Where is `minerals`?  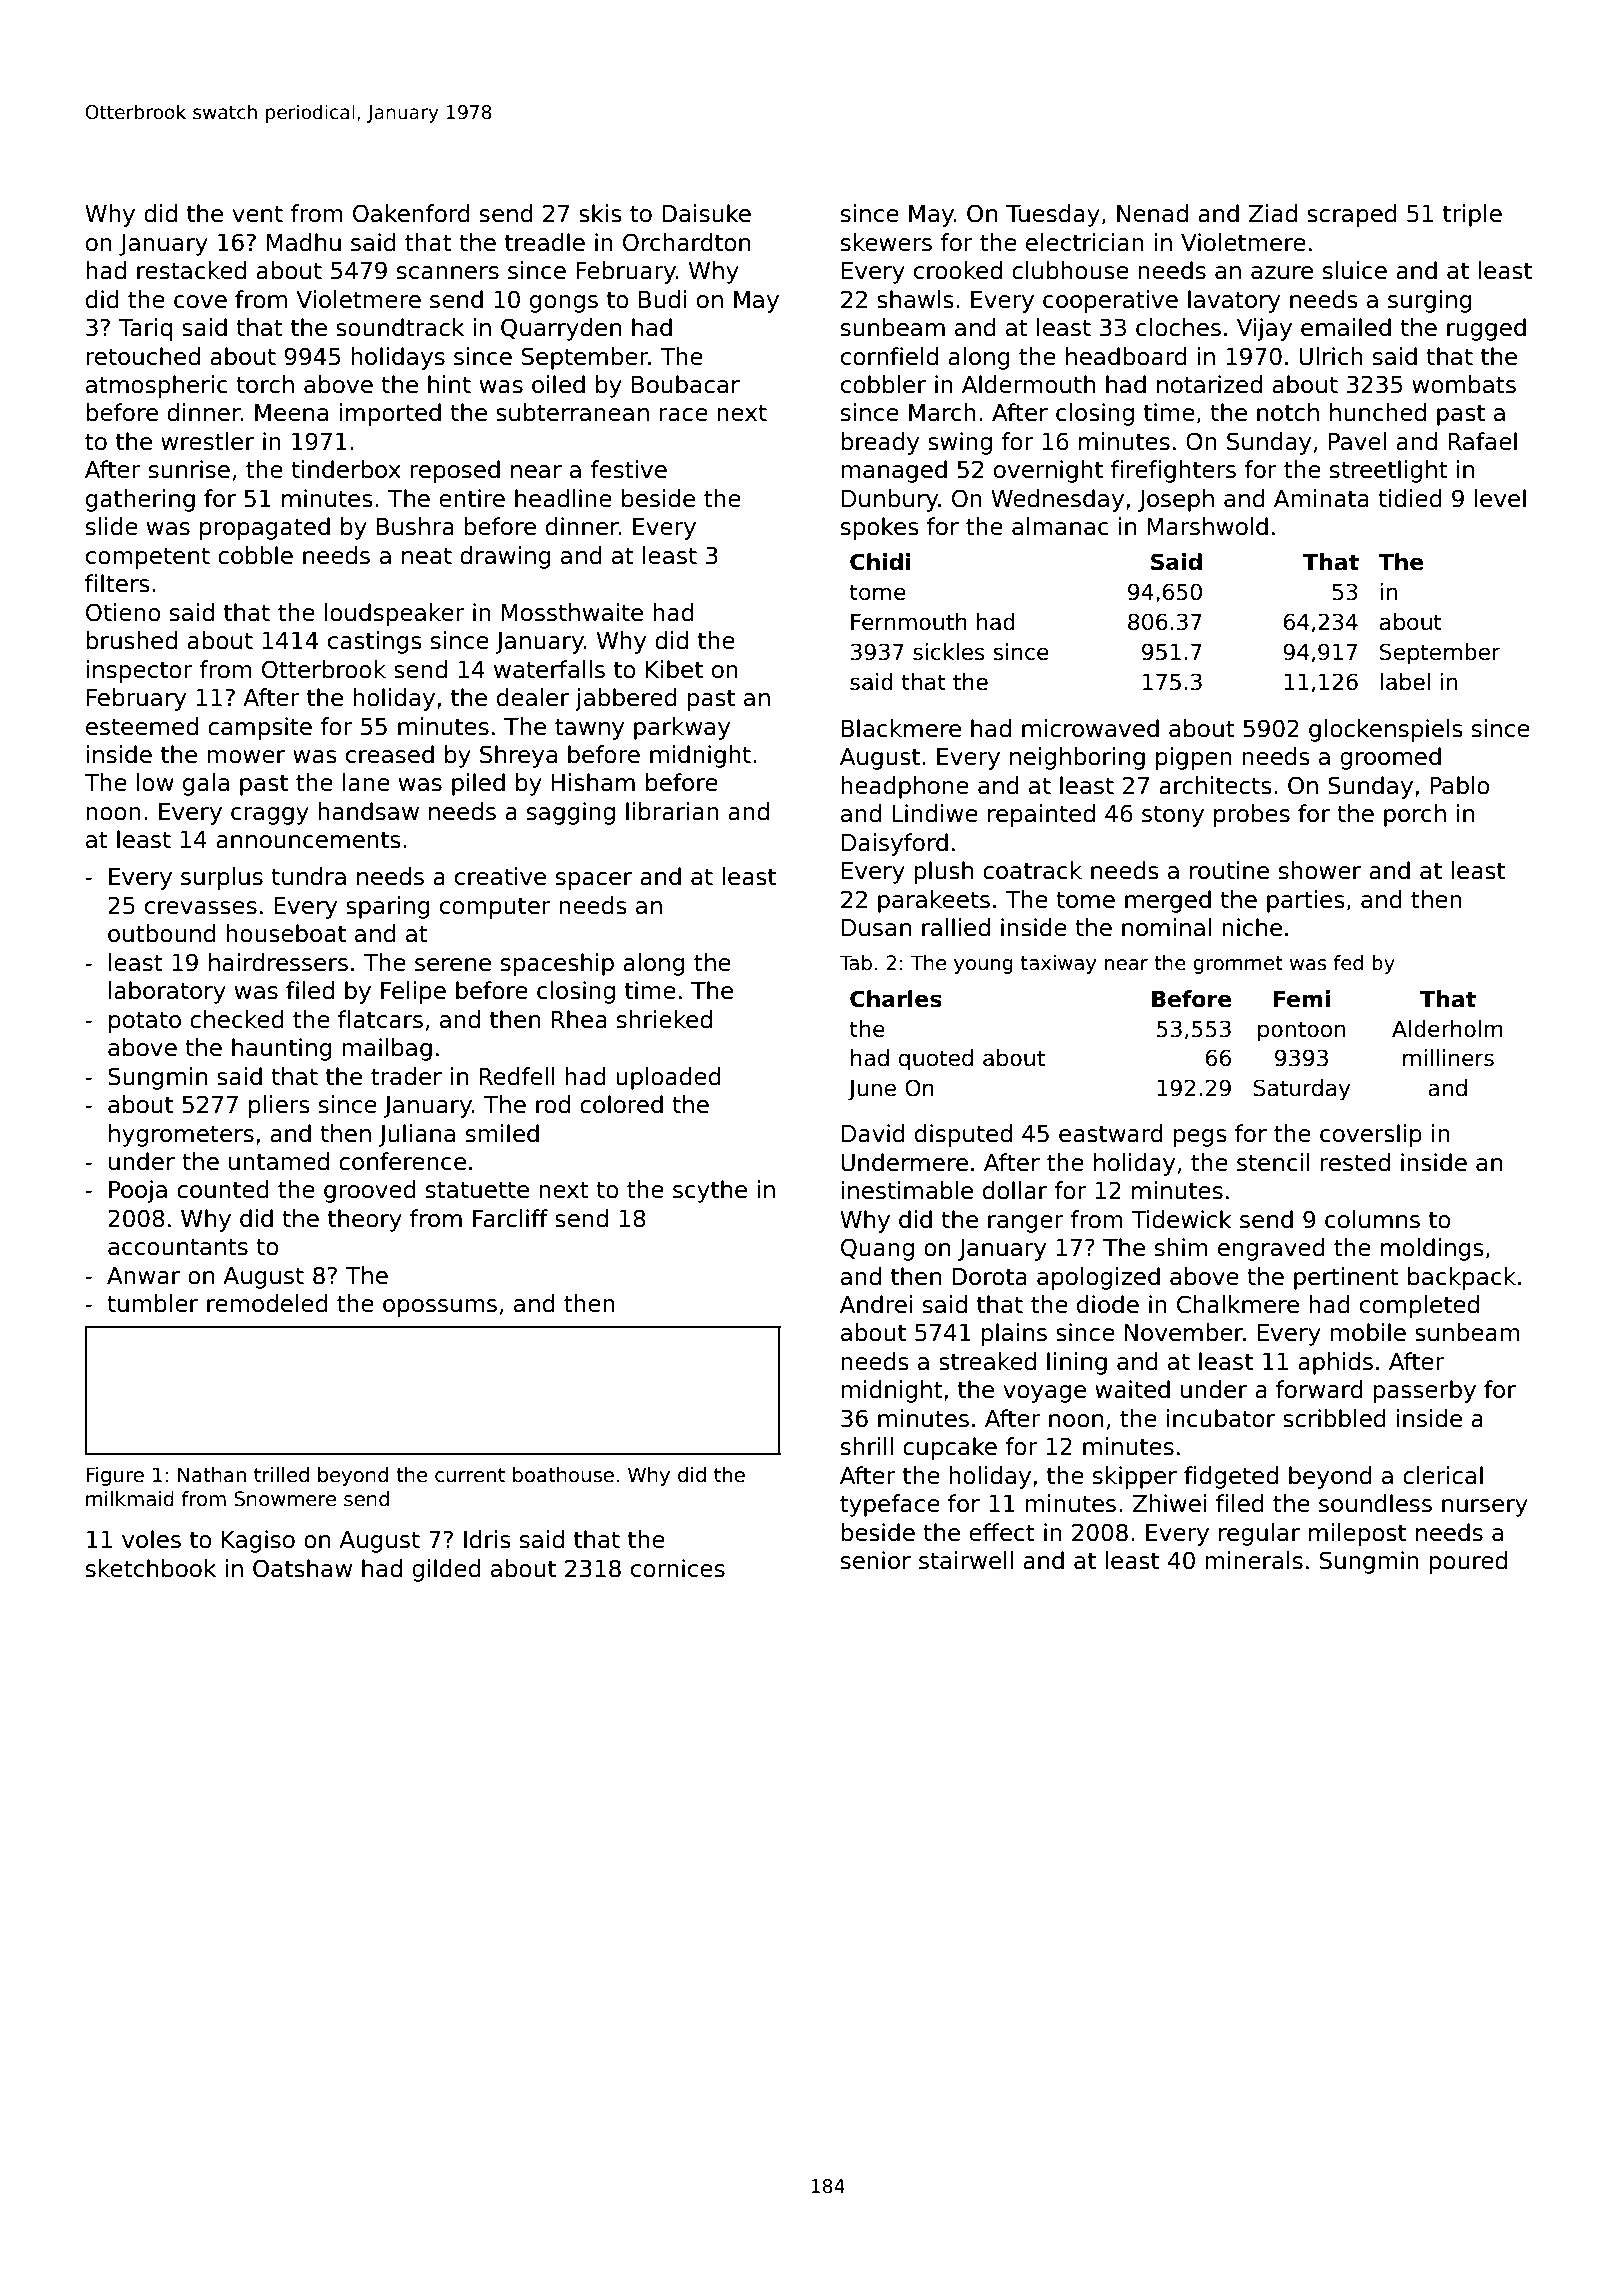 minerals is located at coordinates (1254, 1560).
